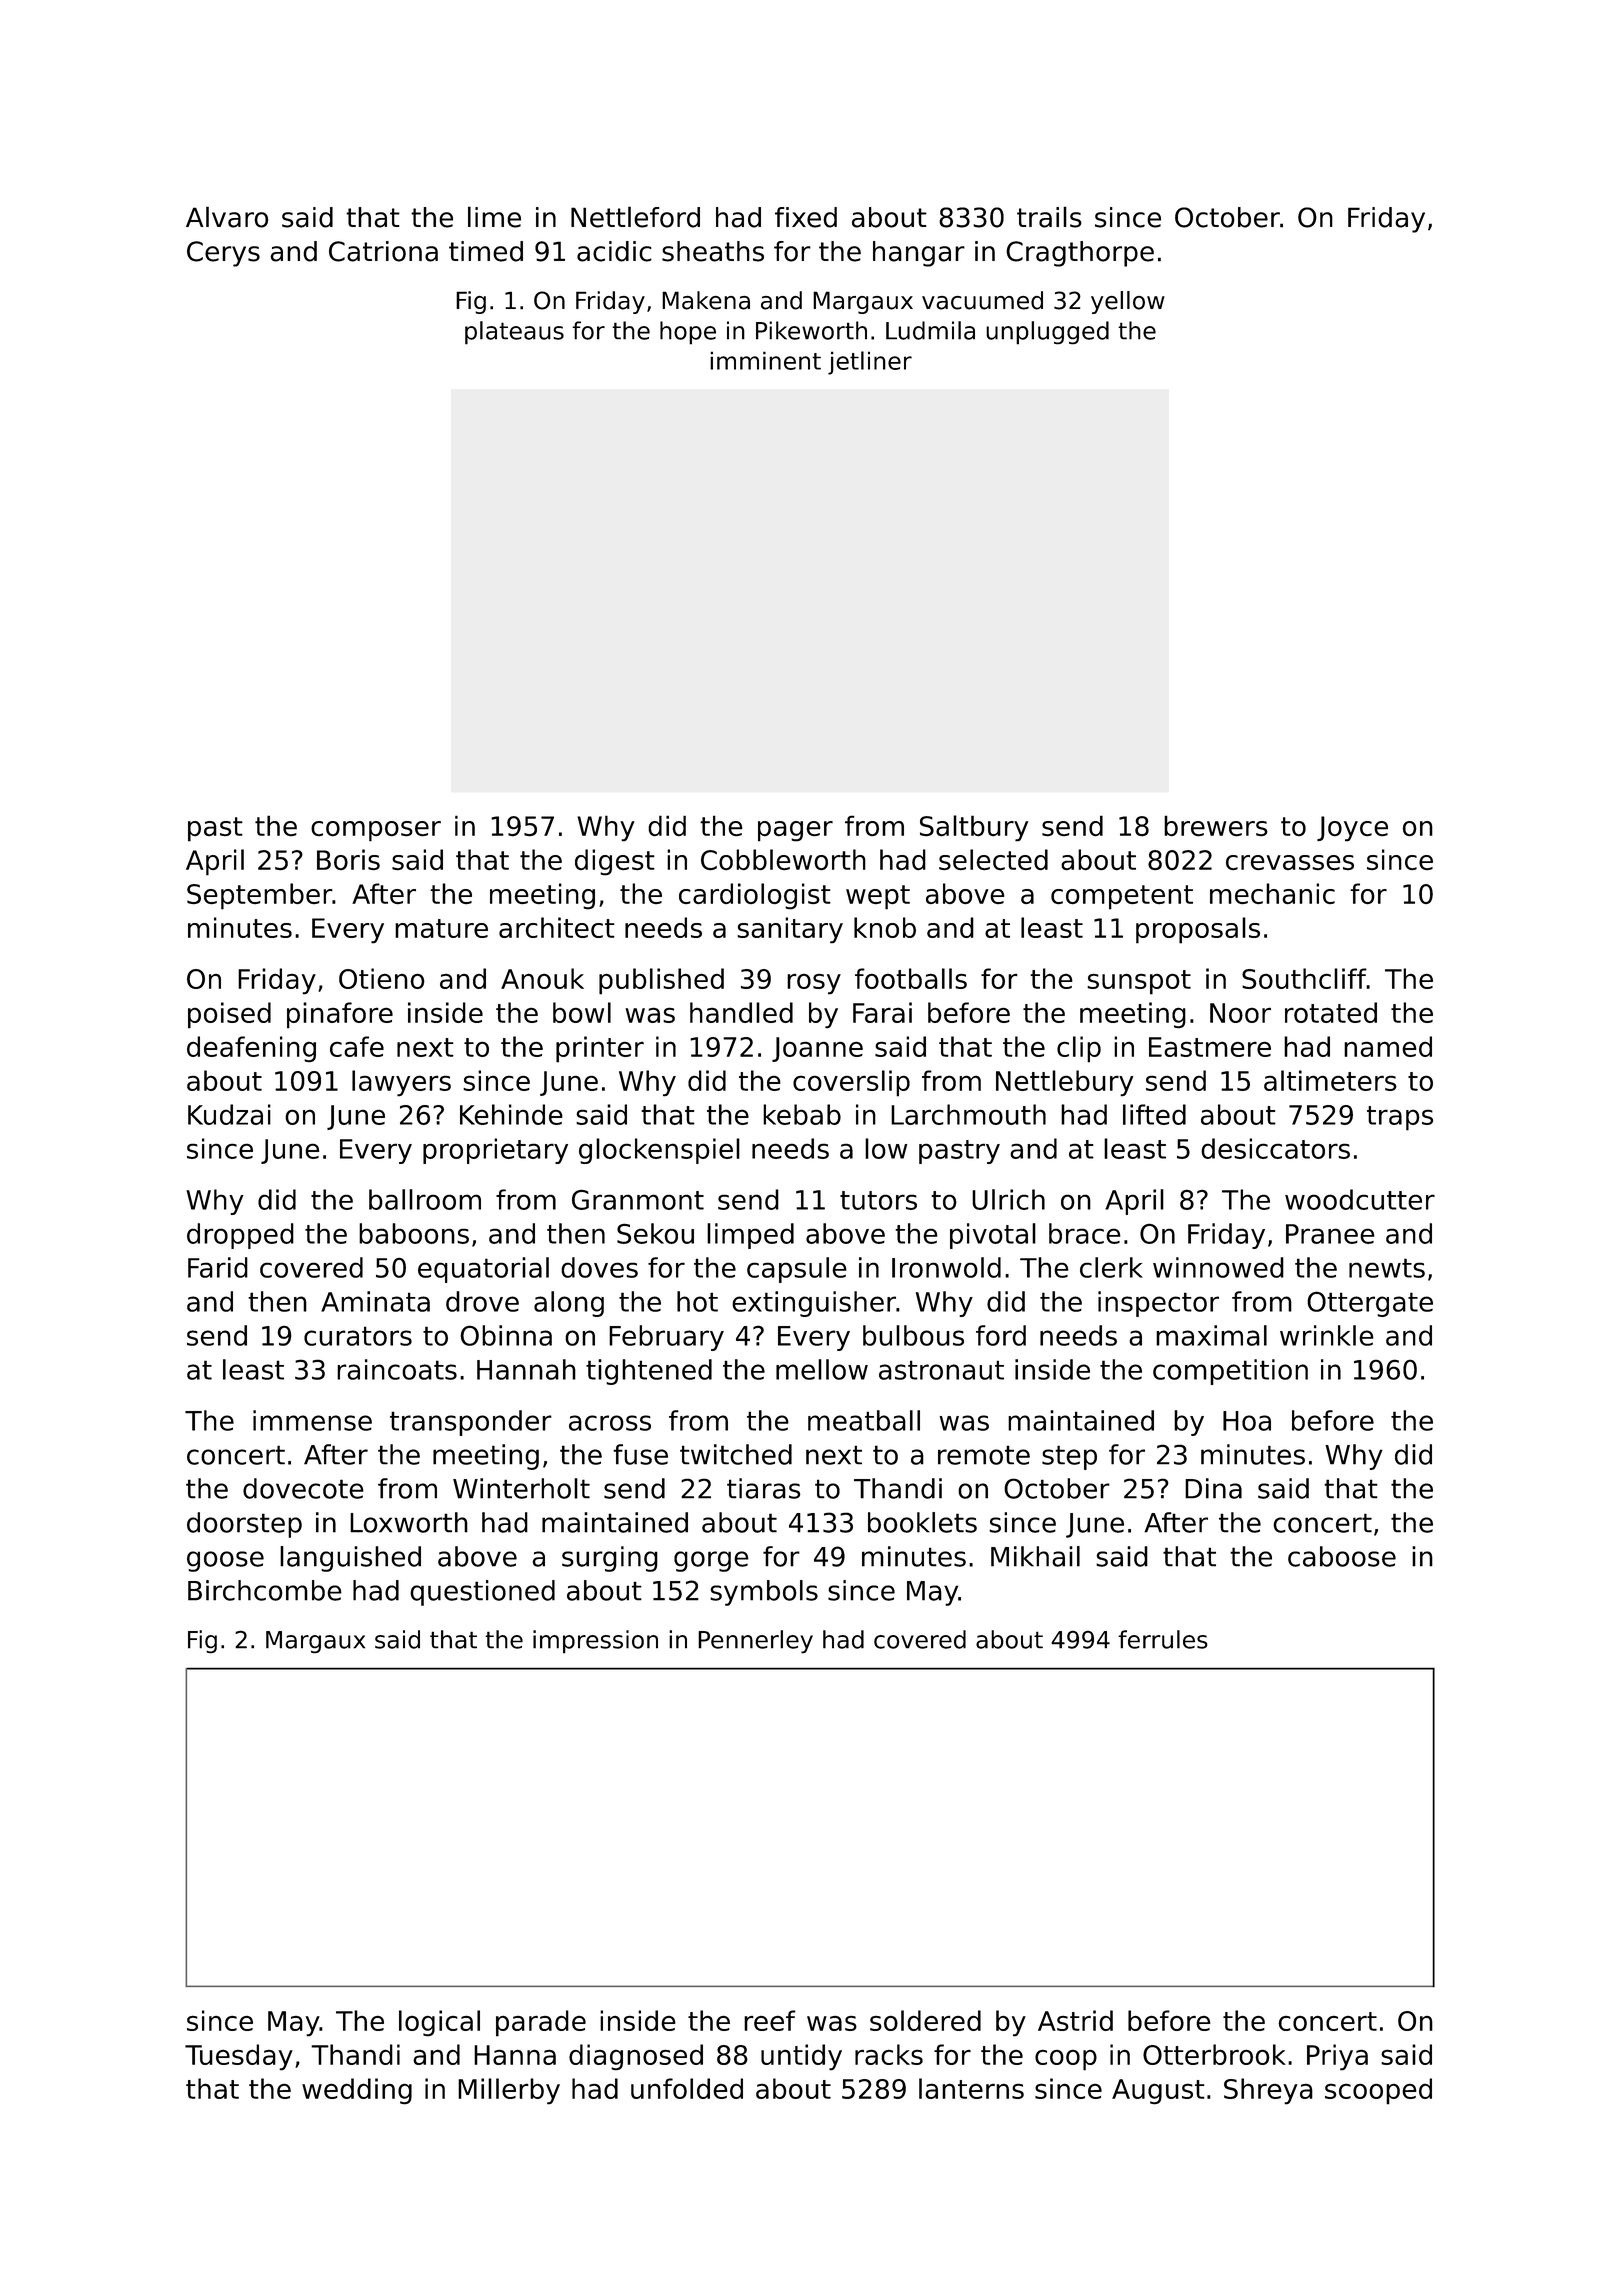  What do you see at coordinates (870, 363) in the screenshot?
I see `jetliner` at bounding box center [870, 363].
